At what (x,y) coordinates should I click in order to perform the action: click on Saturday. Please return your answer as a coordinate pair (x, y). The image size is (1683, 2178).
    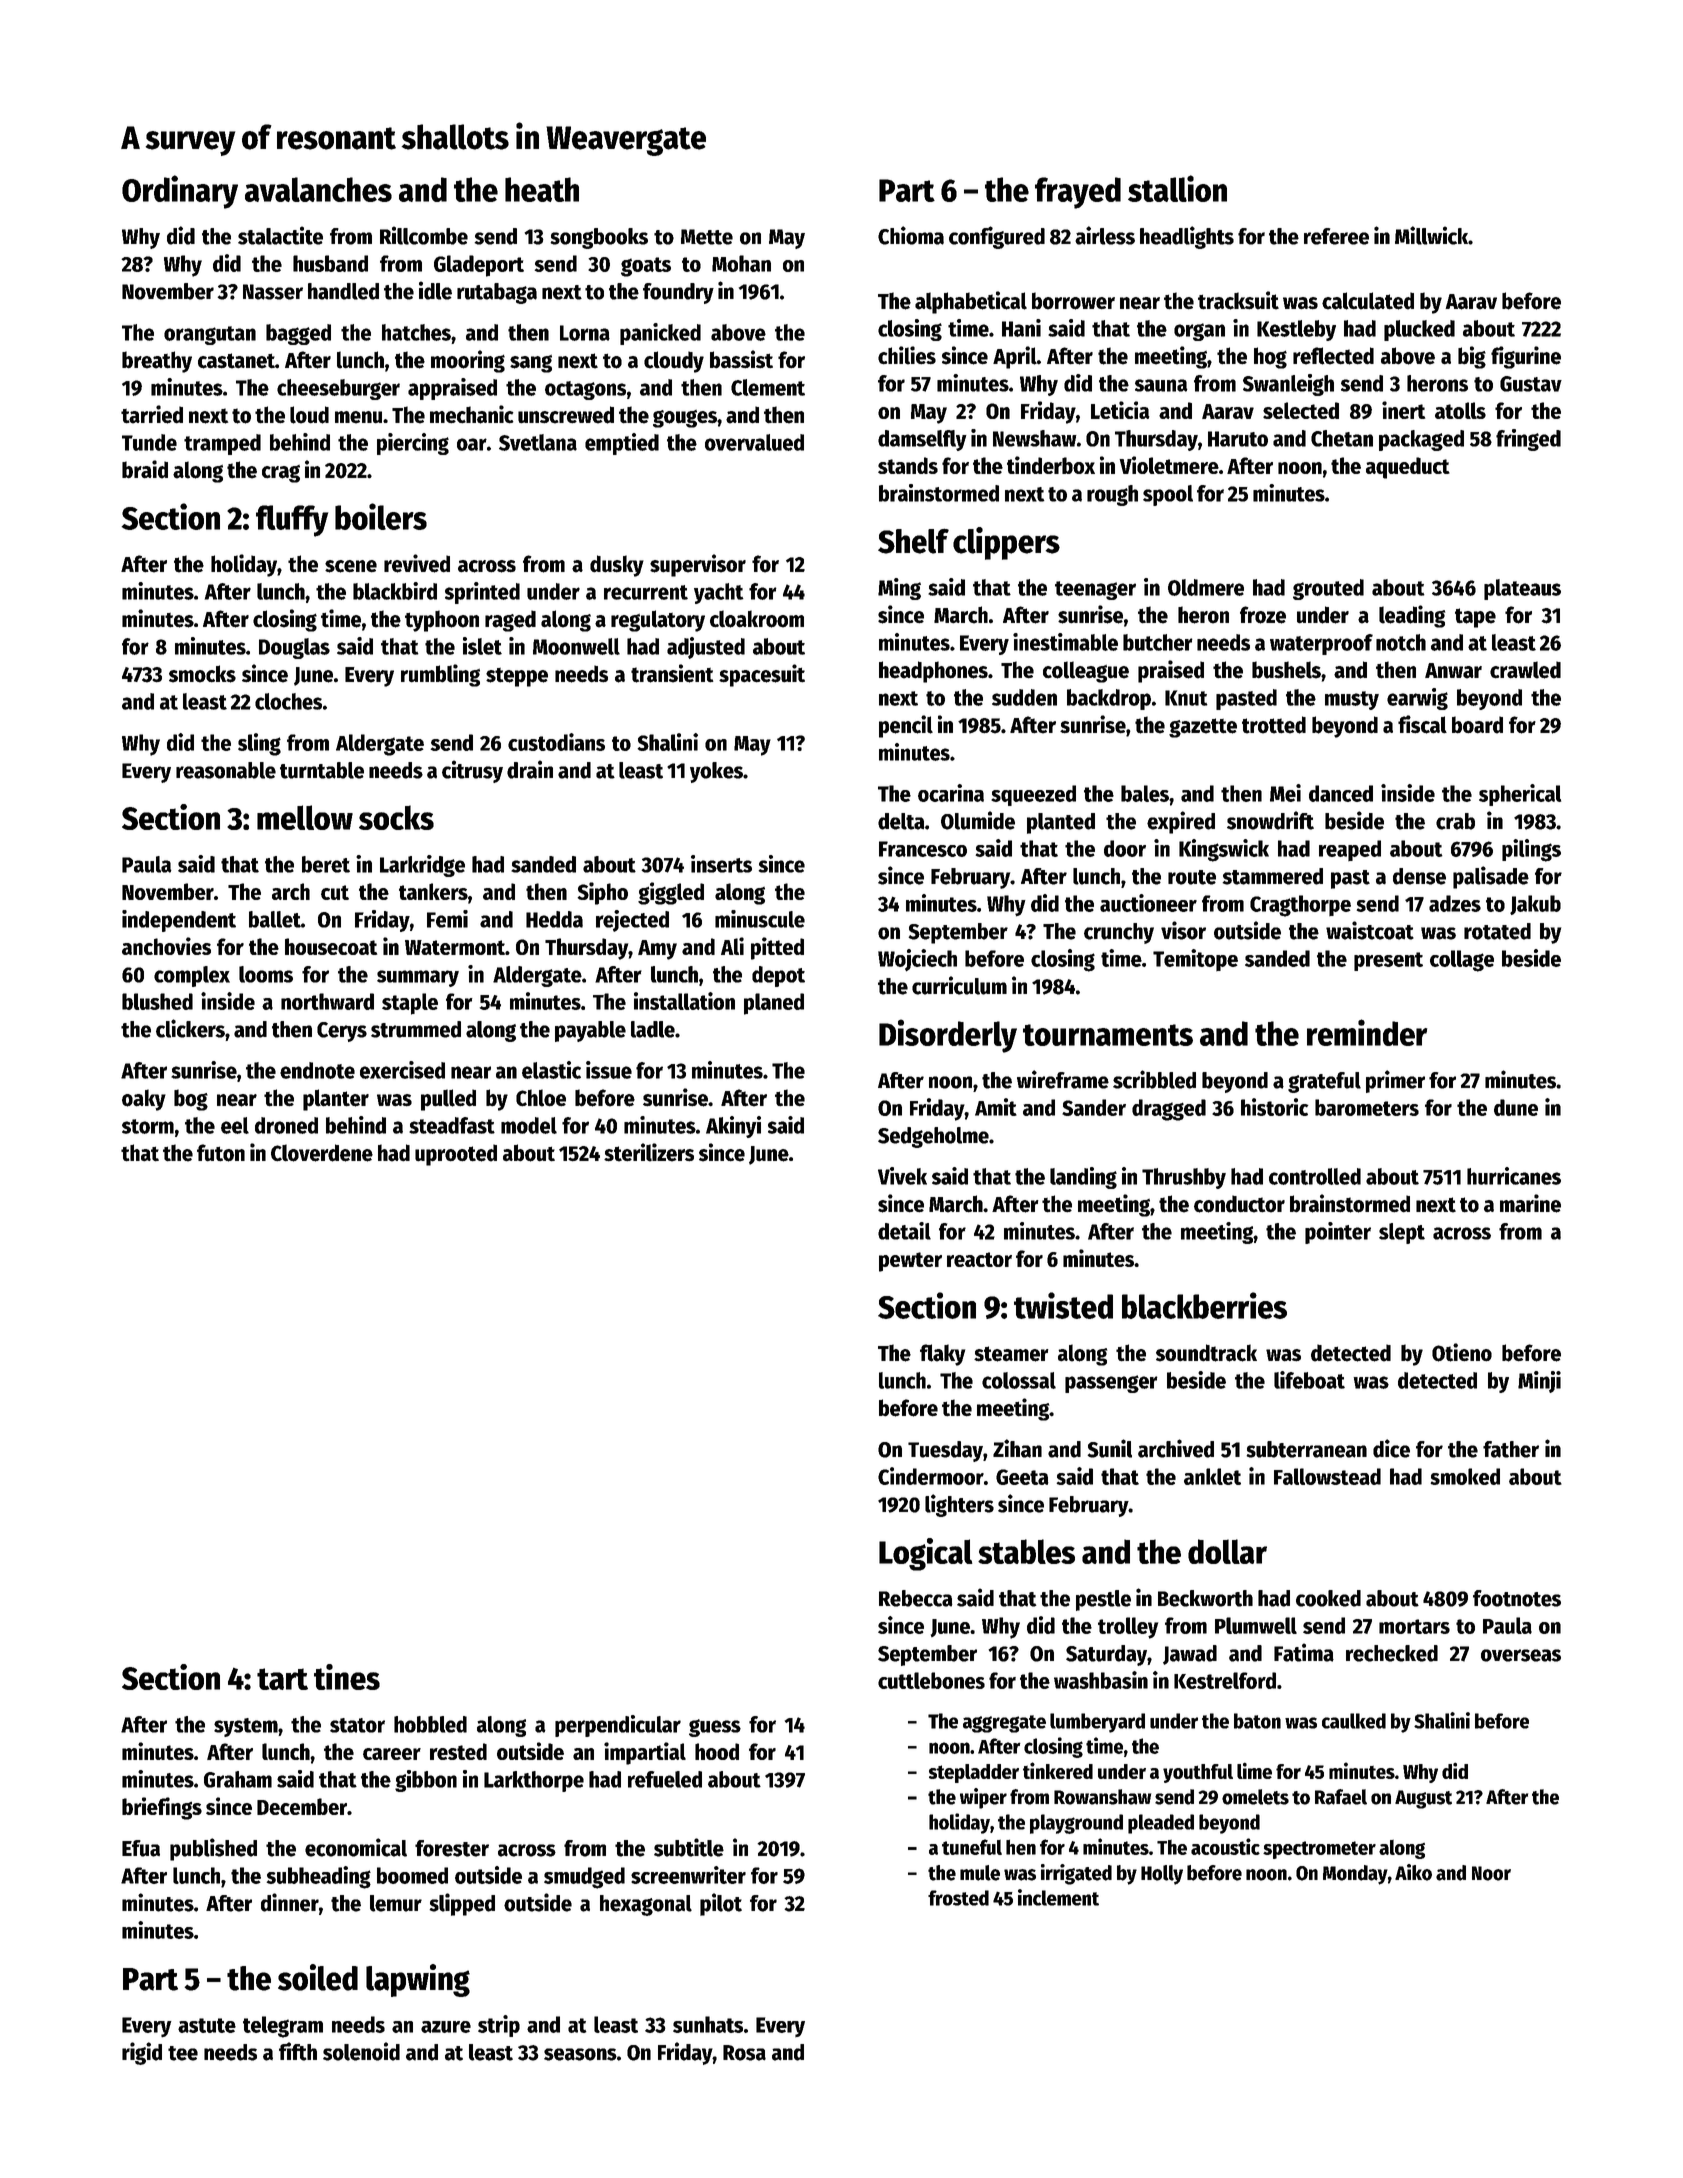
    Looking at the image, I should click on (1106, 1655).
